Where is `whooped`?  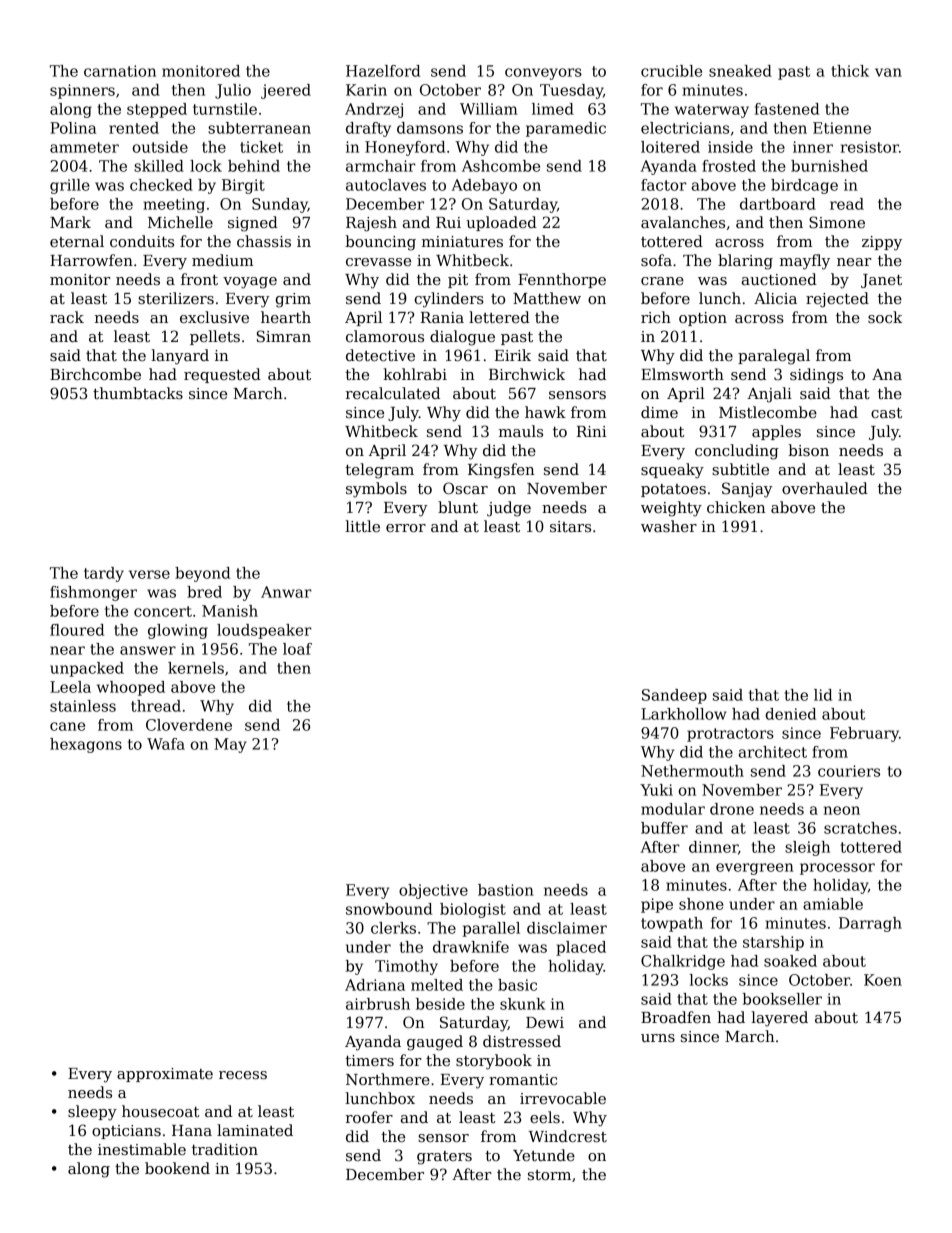 whooped is located at coordinates (131, 688).
